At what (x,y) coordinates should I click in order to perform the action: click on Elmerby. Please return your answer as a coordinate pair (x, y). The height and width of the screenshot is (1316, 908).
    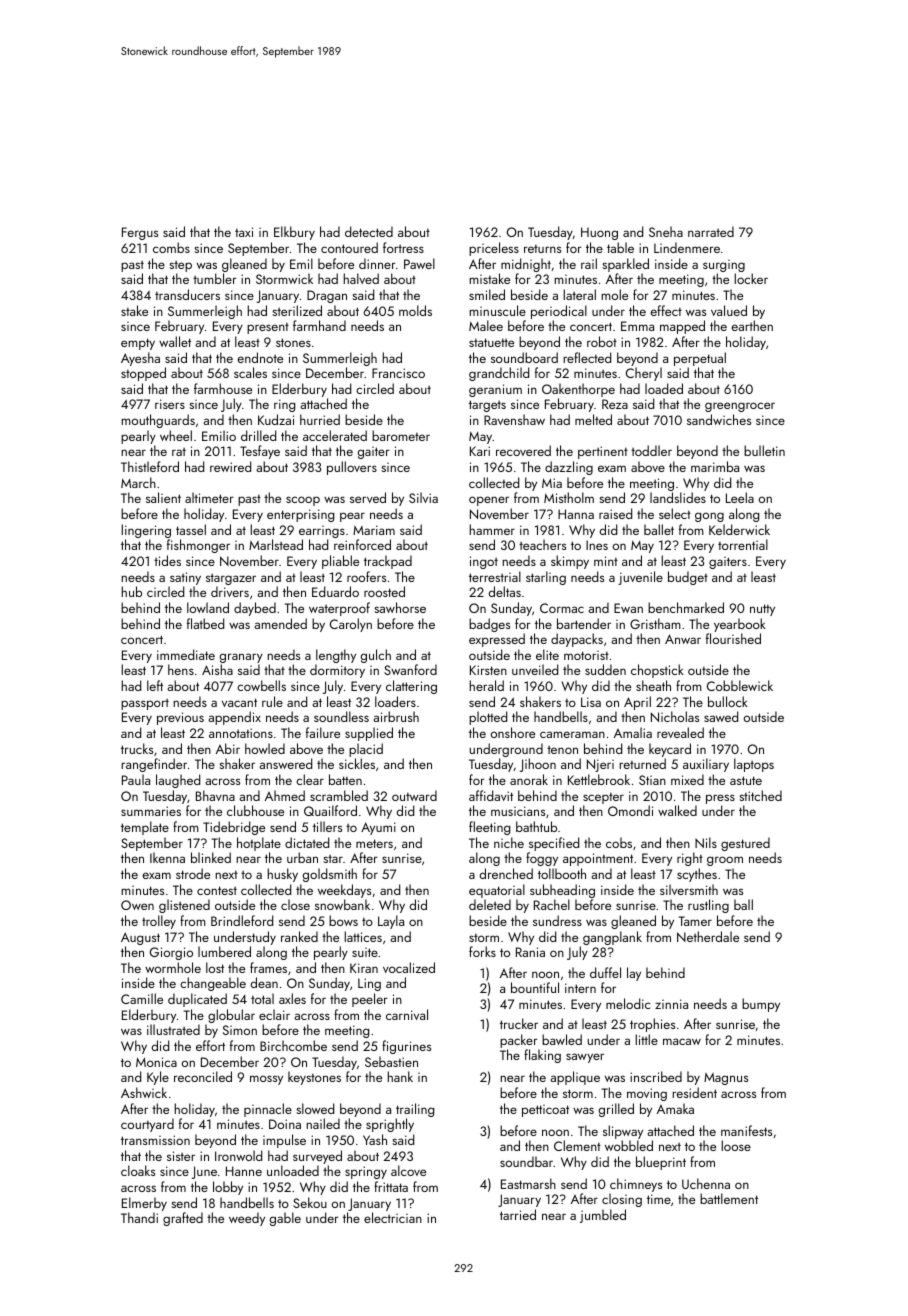
    Looking at the image, I should click on (144, 1204).
